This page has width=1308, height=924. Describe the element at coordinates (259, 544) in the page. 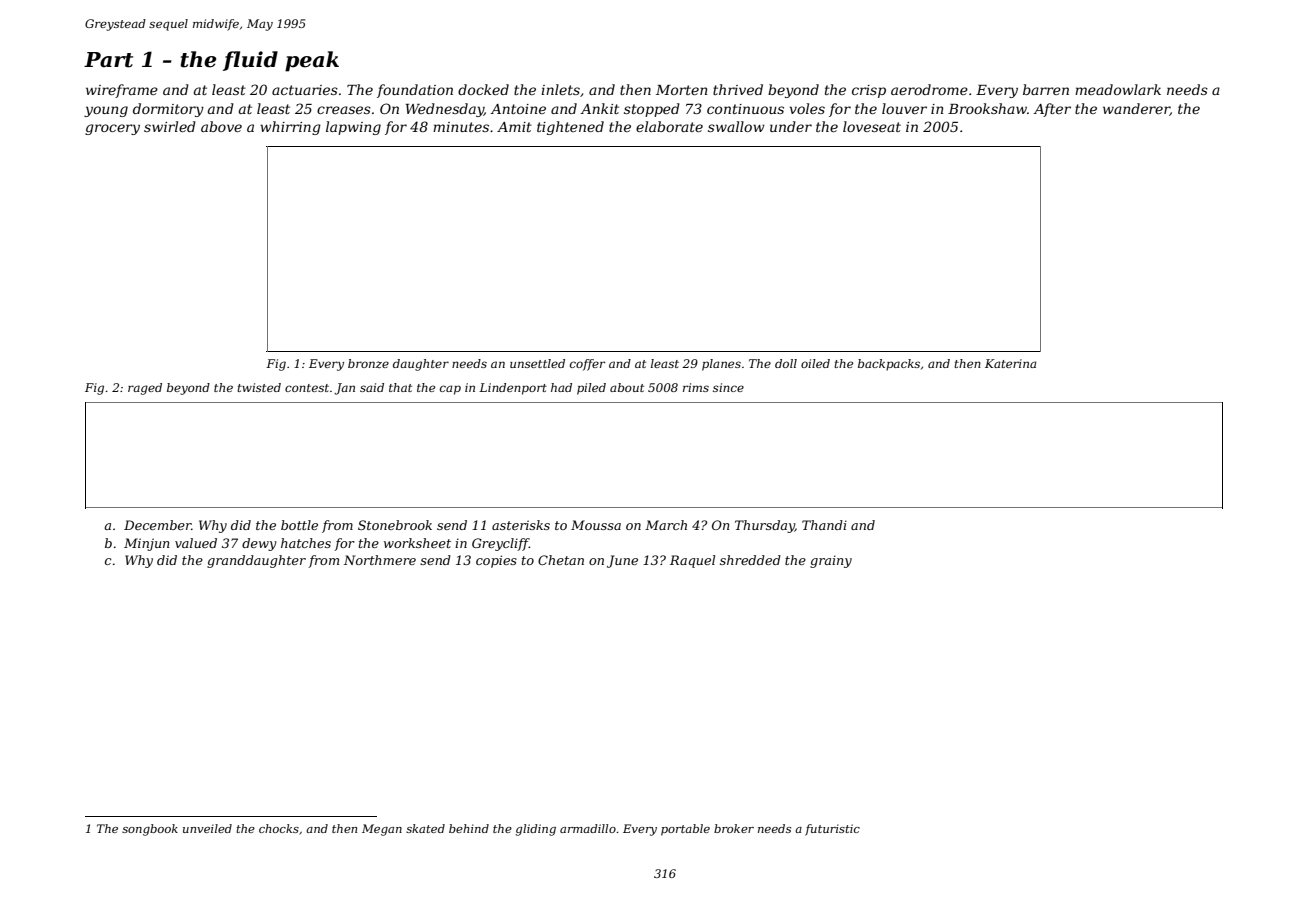

I see `dewy` at that location.
